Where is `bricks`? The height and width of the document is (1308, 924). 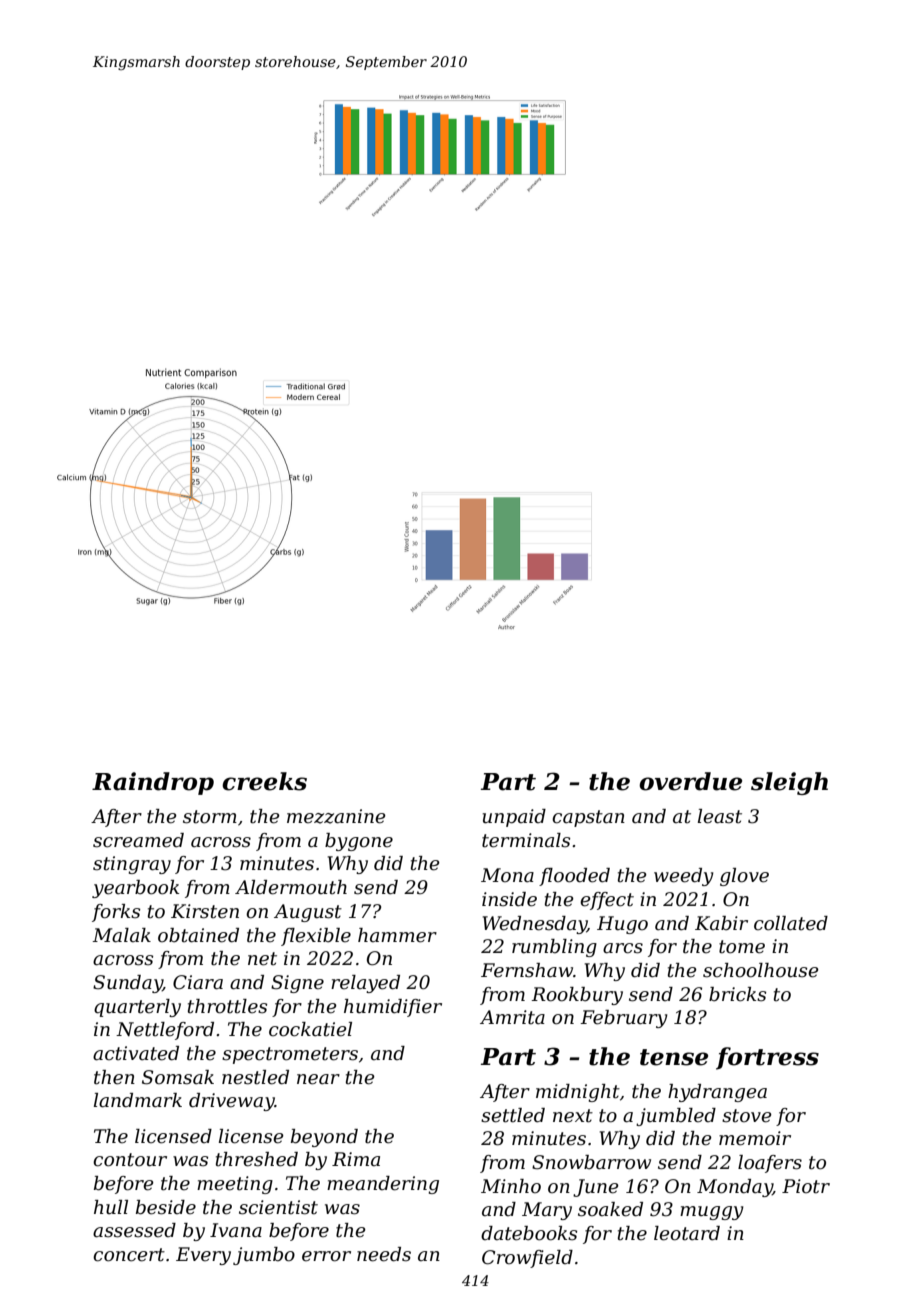 bricks is located at coordinates (737, 994).
